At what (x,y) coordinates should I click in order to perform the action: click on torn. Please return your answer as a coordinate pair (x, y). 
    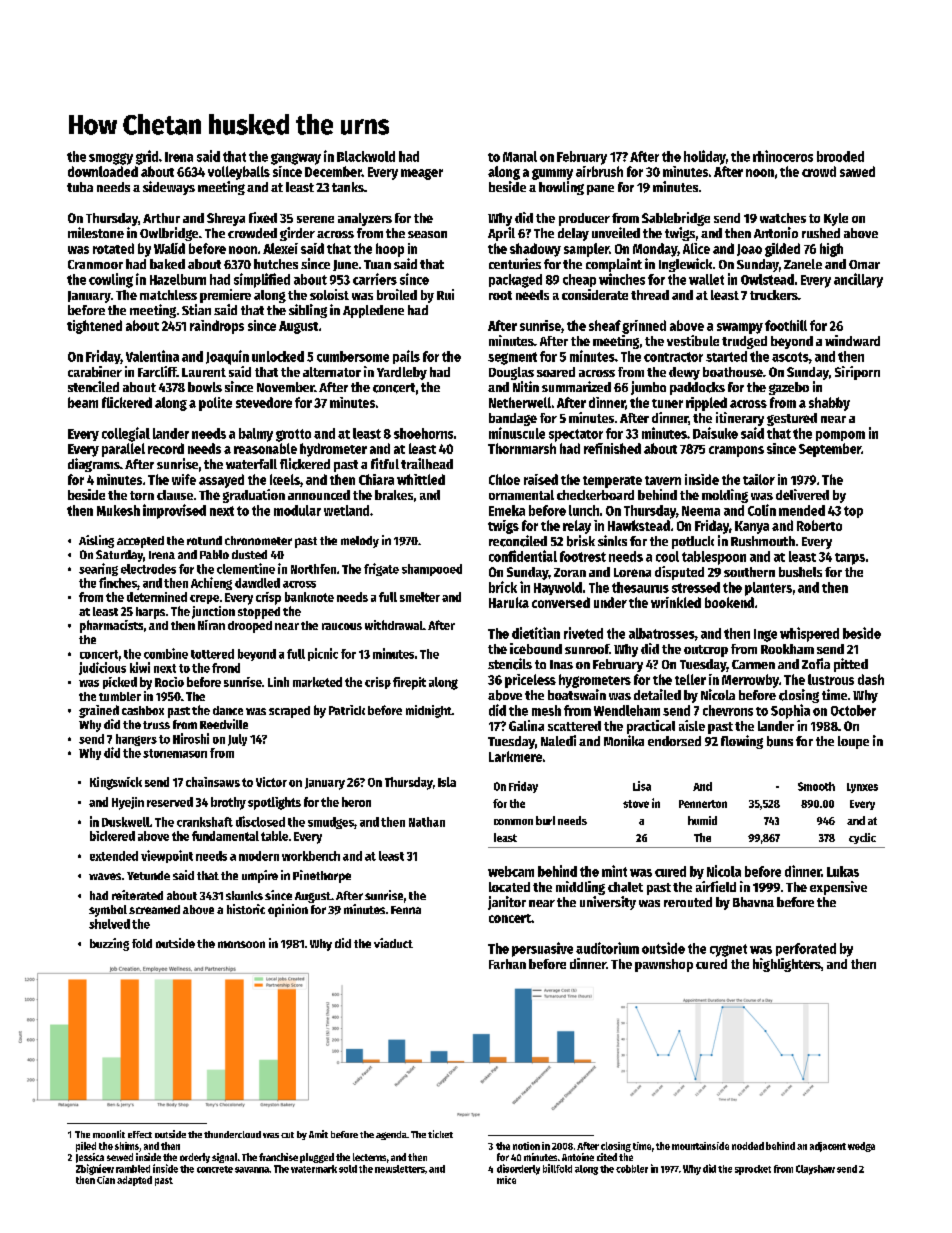
    Looking at the image, I should click on (142, 495).
